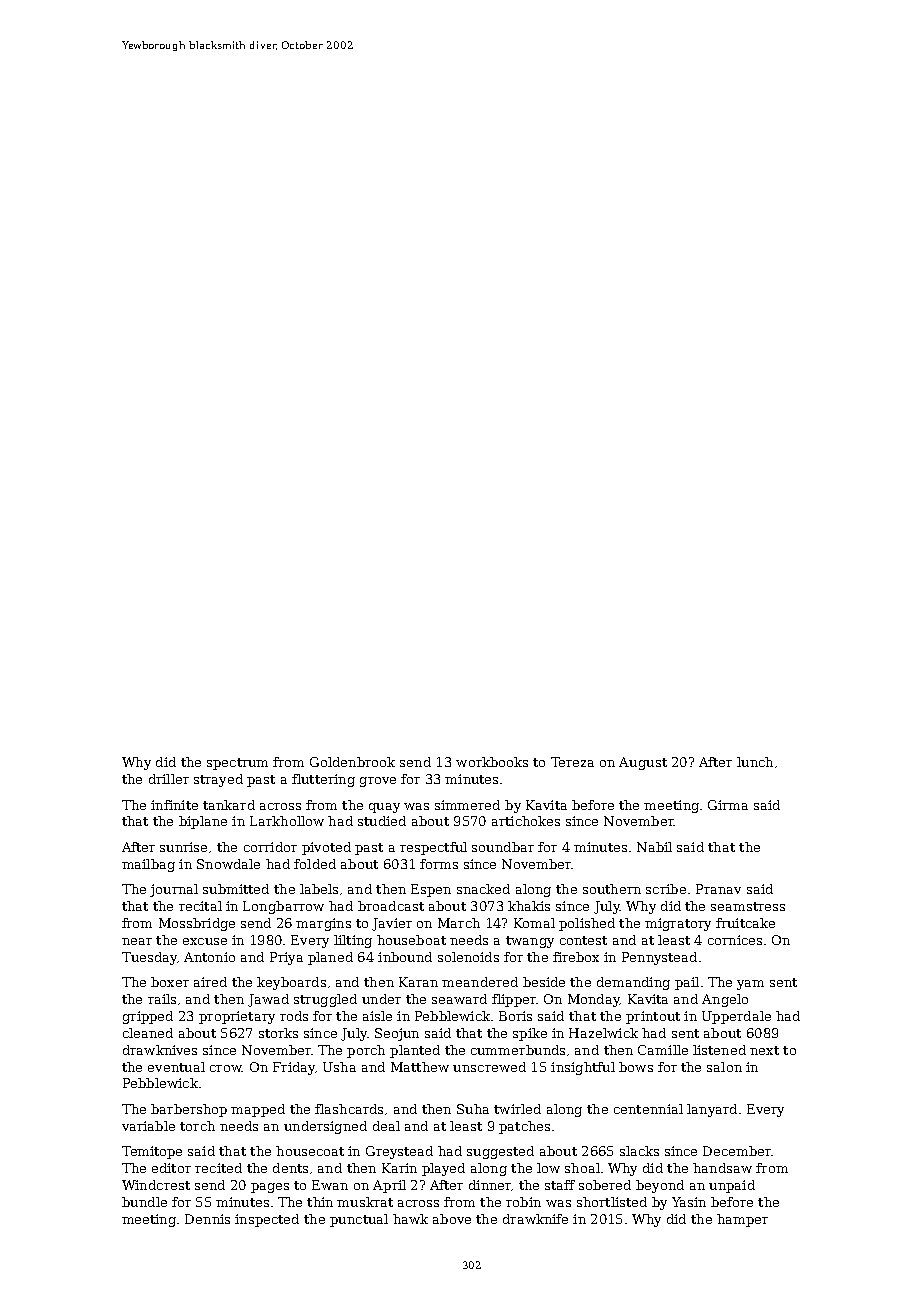  What do you see at coordinates (349, 1109) in the document?
I see `flashcards` at bounding box center [349, 1109].
